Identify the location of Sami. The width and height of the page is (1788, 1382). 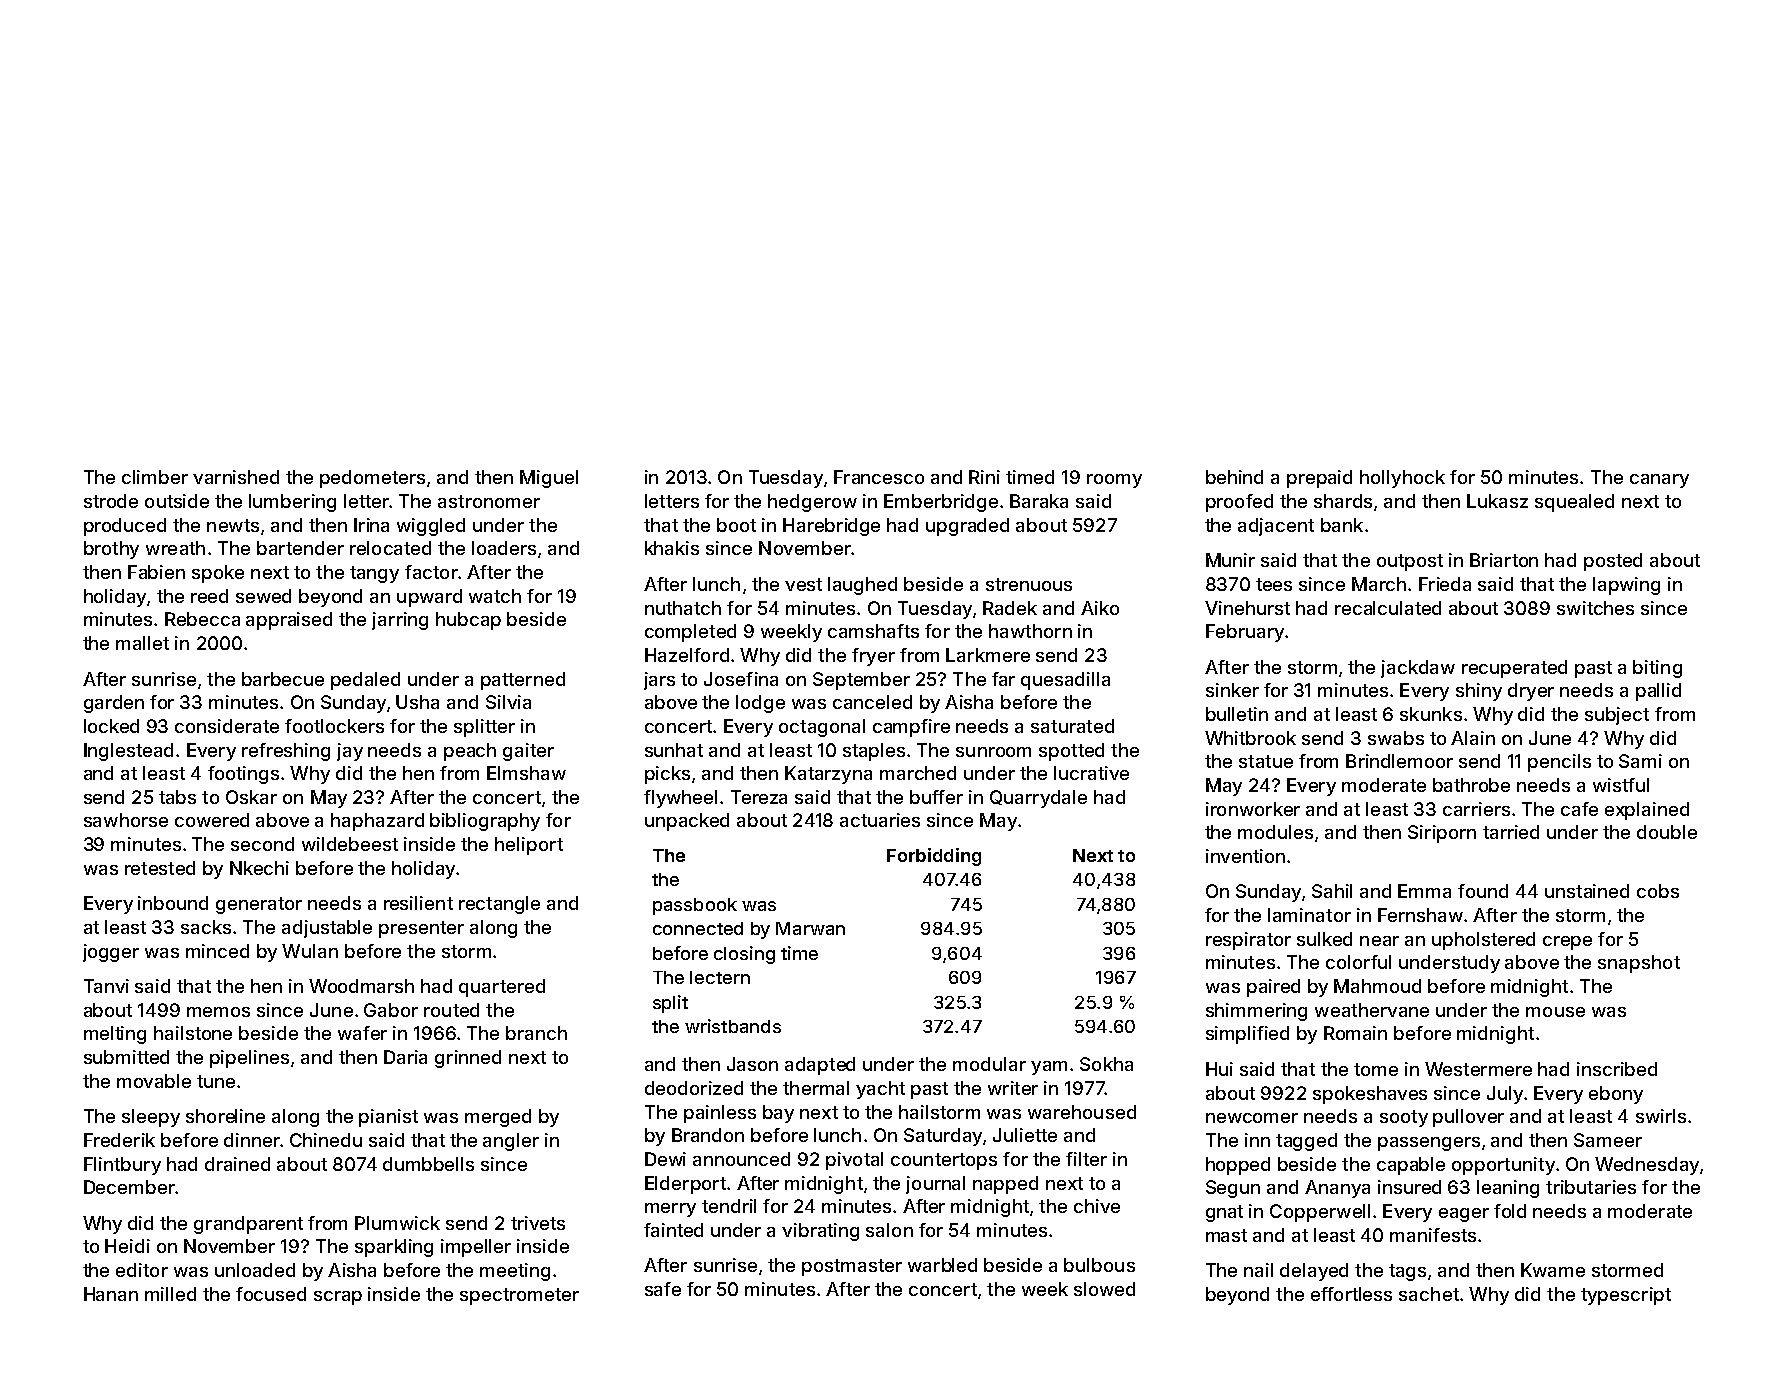
(1640, 761).
